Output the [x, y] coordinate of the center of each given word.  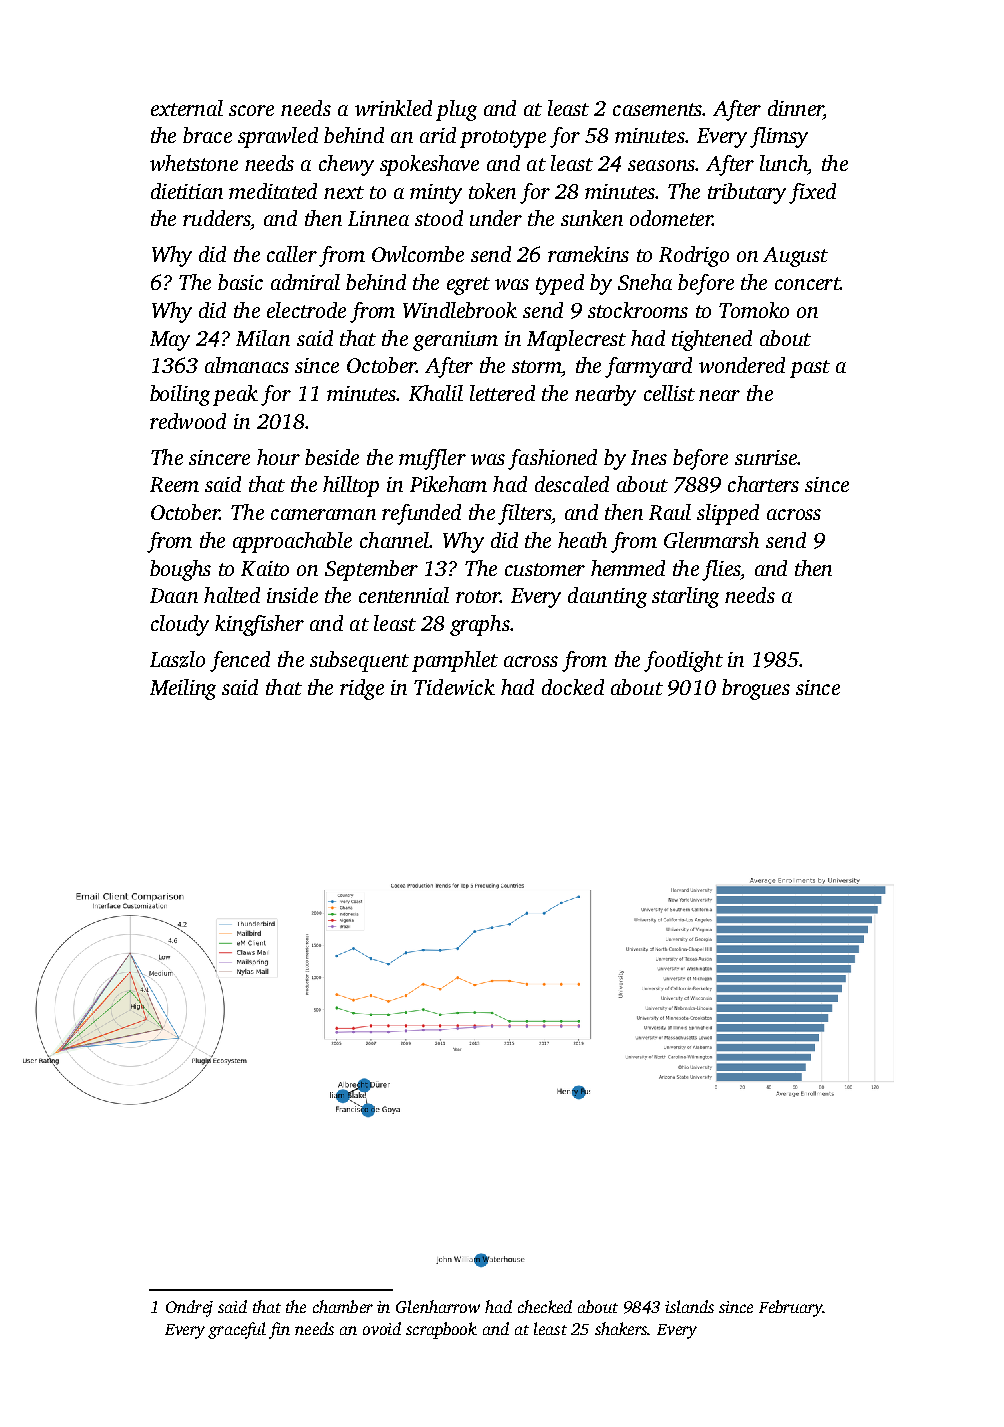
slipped [728, 514]
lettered [502, 393]
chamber [343, 1306]
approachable [292, 542]
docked [573, 687]
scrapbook [441, 1330]
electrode [306, 310]
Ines [649, 457]
